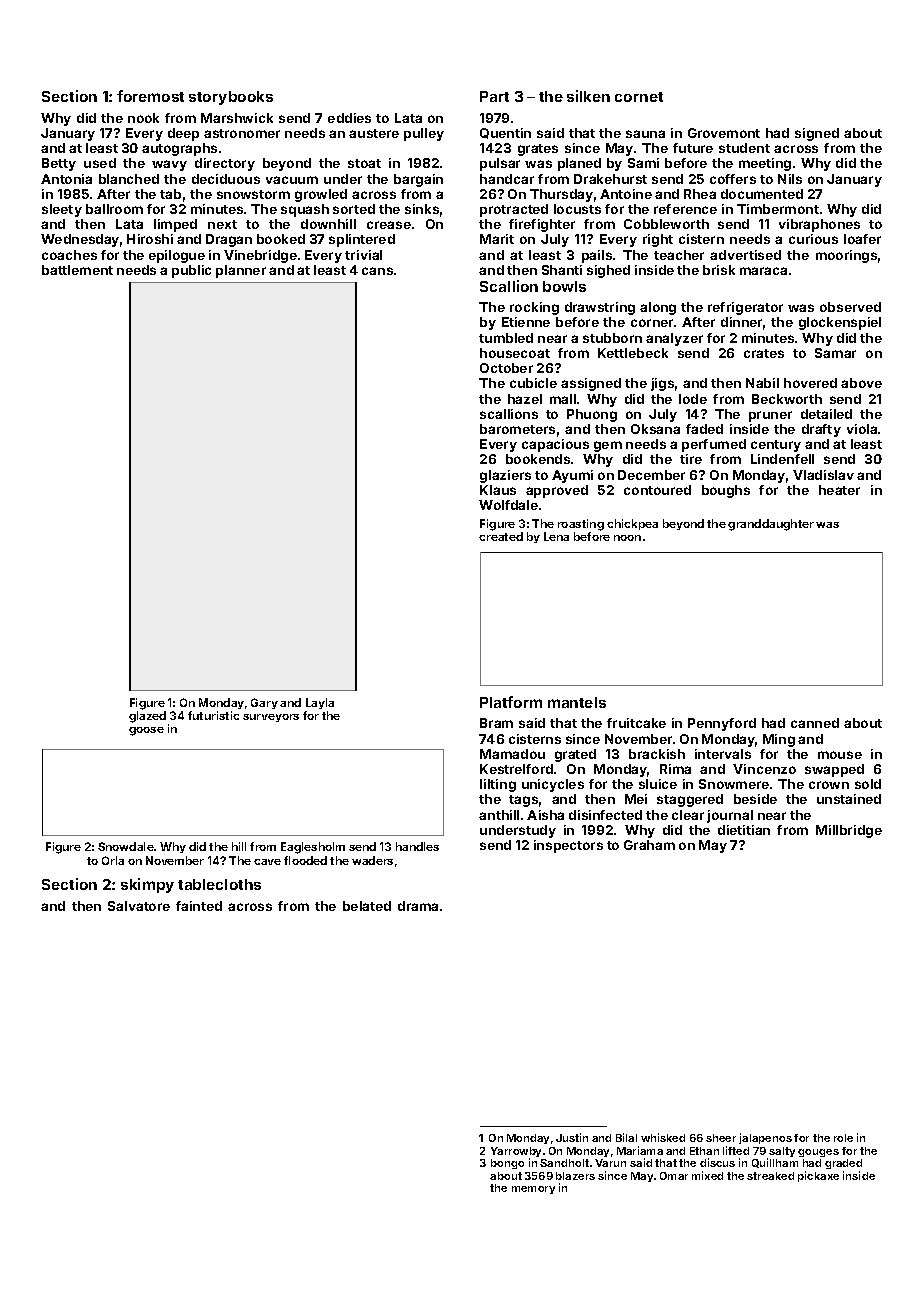 This screenshot has width=924, height=1308. Describe the element at coordinates (501, 536) in the screenshot. I see `created` at that location.
